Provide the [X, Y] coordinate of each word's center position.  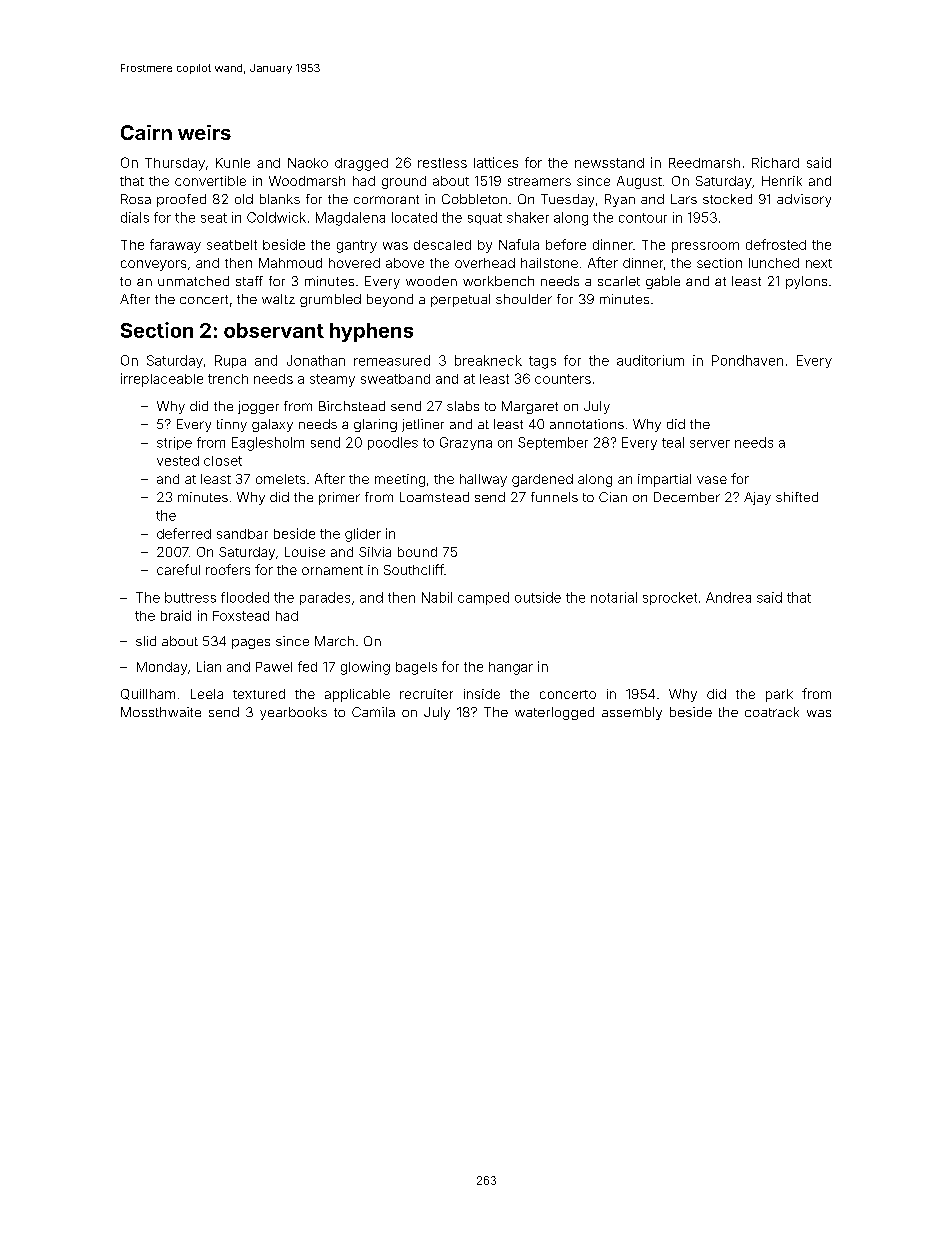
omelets [280, 479]
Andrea [728, 597]
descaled [442, 245]
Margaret [530, 407]
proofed [181, 200]
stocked [727, 199]
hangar [511, 668]
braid [176, 615]
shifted [797, 497]
